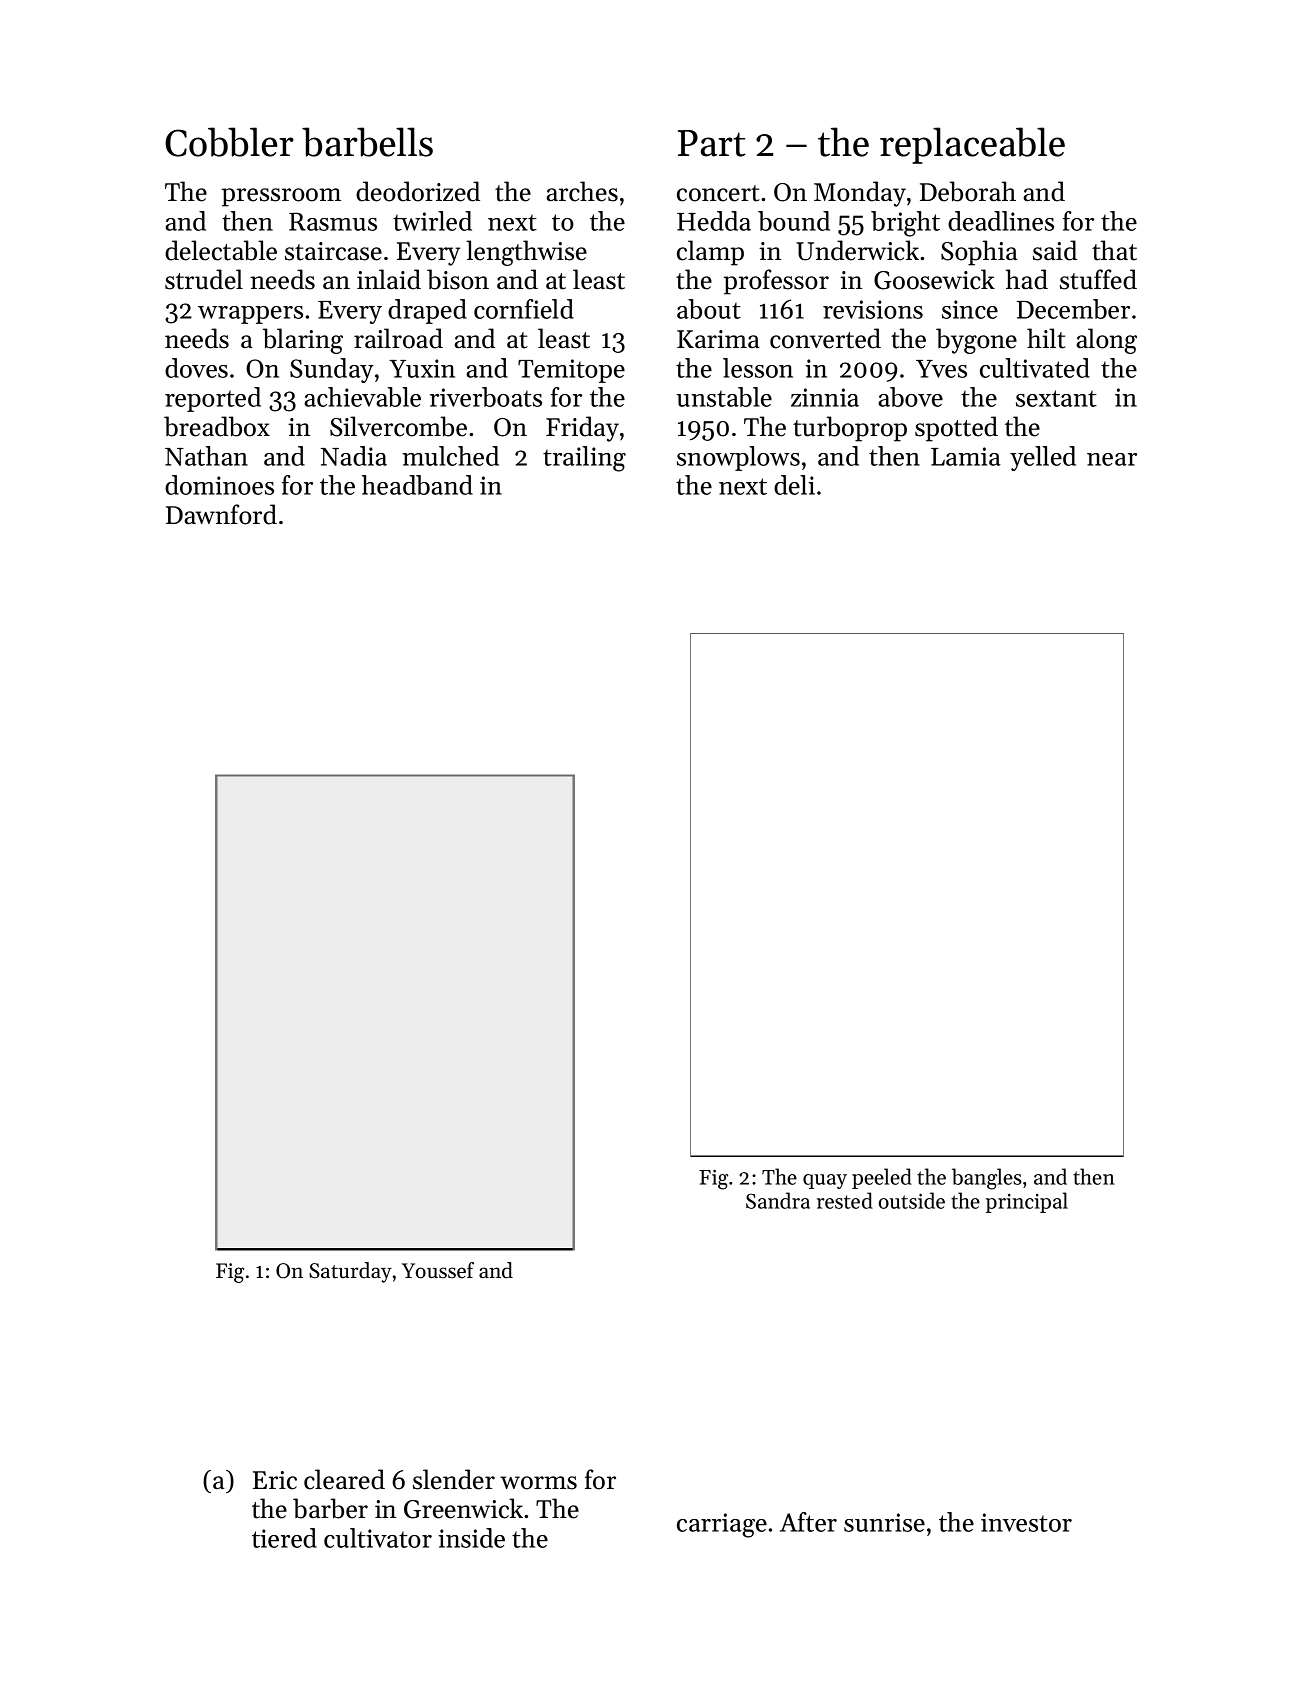 The width and height of the image is (1302, 1684). I want to click on Saturday, so click(350, 1272).
